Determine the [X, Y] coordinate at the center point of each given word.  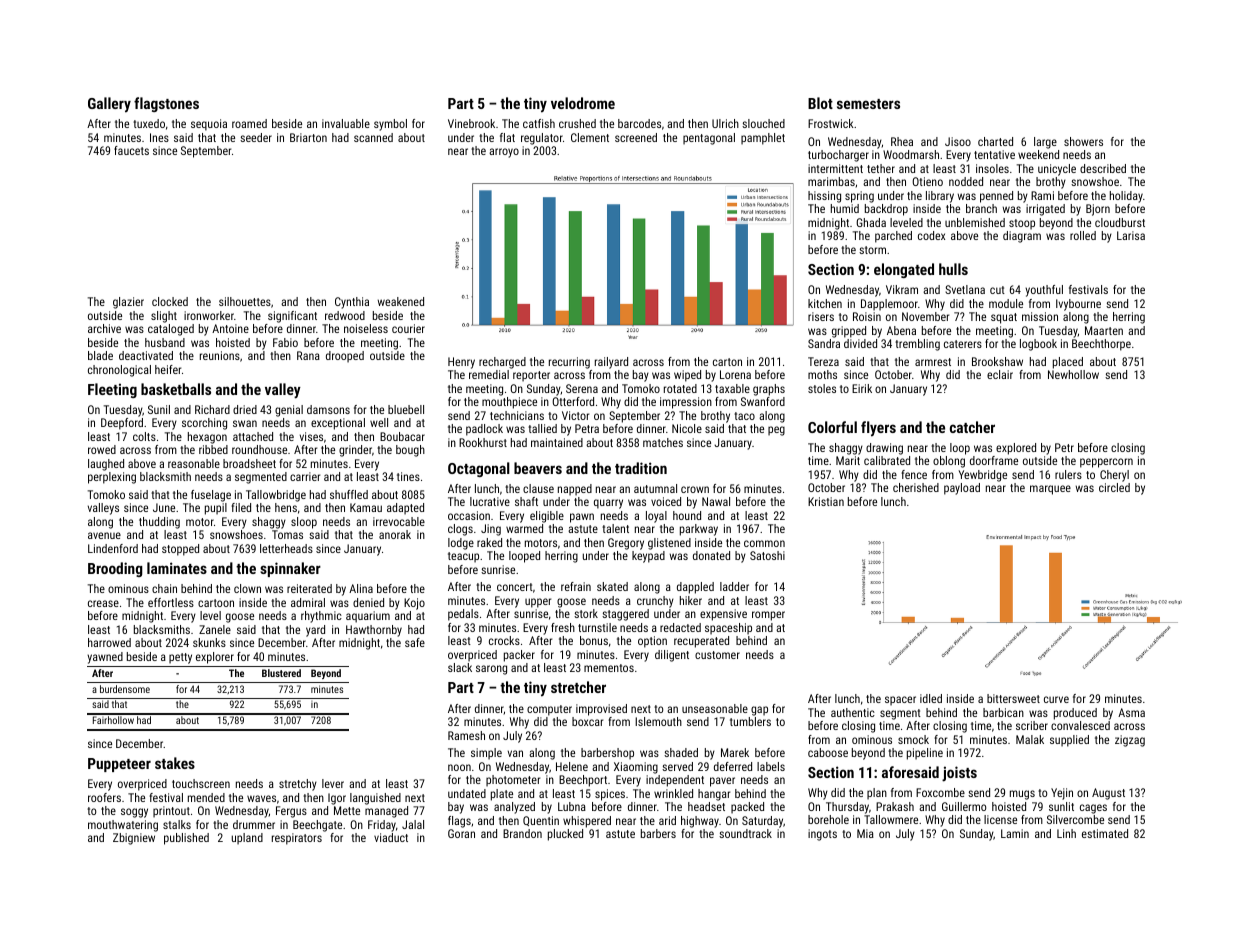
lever [333, 783]
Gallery [109, 105]
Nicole [687, 428]
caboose [828, 752]
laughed [106, 465]
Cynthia [352, 303]
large [1045, 143]
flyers [878, 429]
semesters [868, 104]
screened [636, 137]
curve [1056, 699]
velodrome [583, 103]
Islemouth [658, 721]
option [652, 642]
